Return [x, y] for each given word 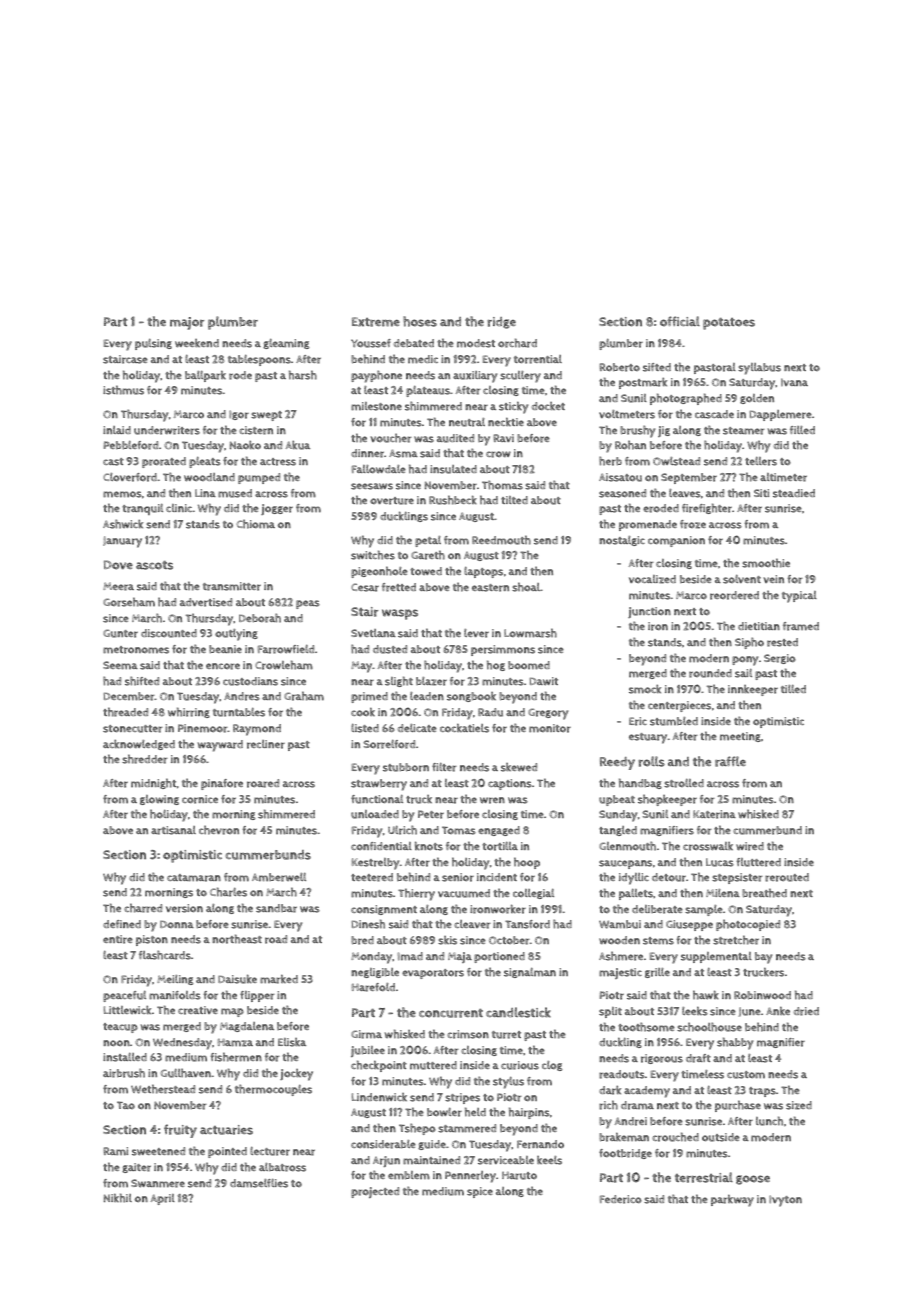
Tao [126, 1105]
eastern [490, 588]
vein [773, 579]
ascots [154, 565]
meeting [740, 737]
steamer [744, 431]
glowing [159, 800]
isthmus [123, 390]
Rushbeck [453, 500]
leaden [427, 696]
